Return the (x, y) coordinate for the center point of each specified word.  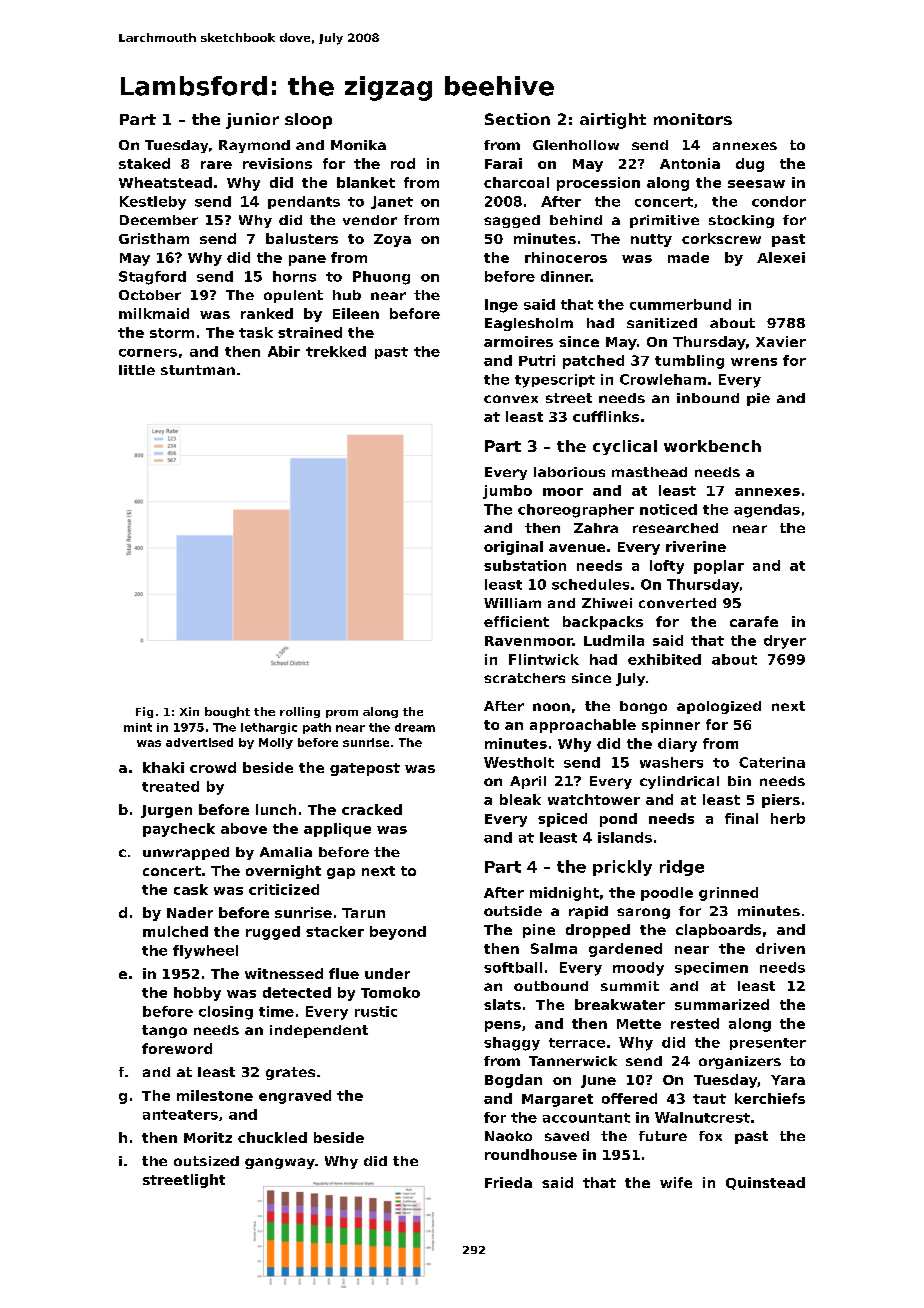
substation (525, 565)
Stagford (152, 278)
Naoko (508, 1136)
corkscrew (721, 238)
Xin (189, 711)
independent (319, 1031)
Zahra (596, 528)
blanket (366, 182)
